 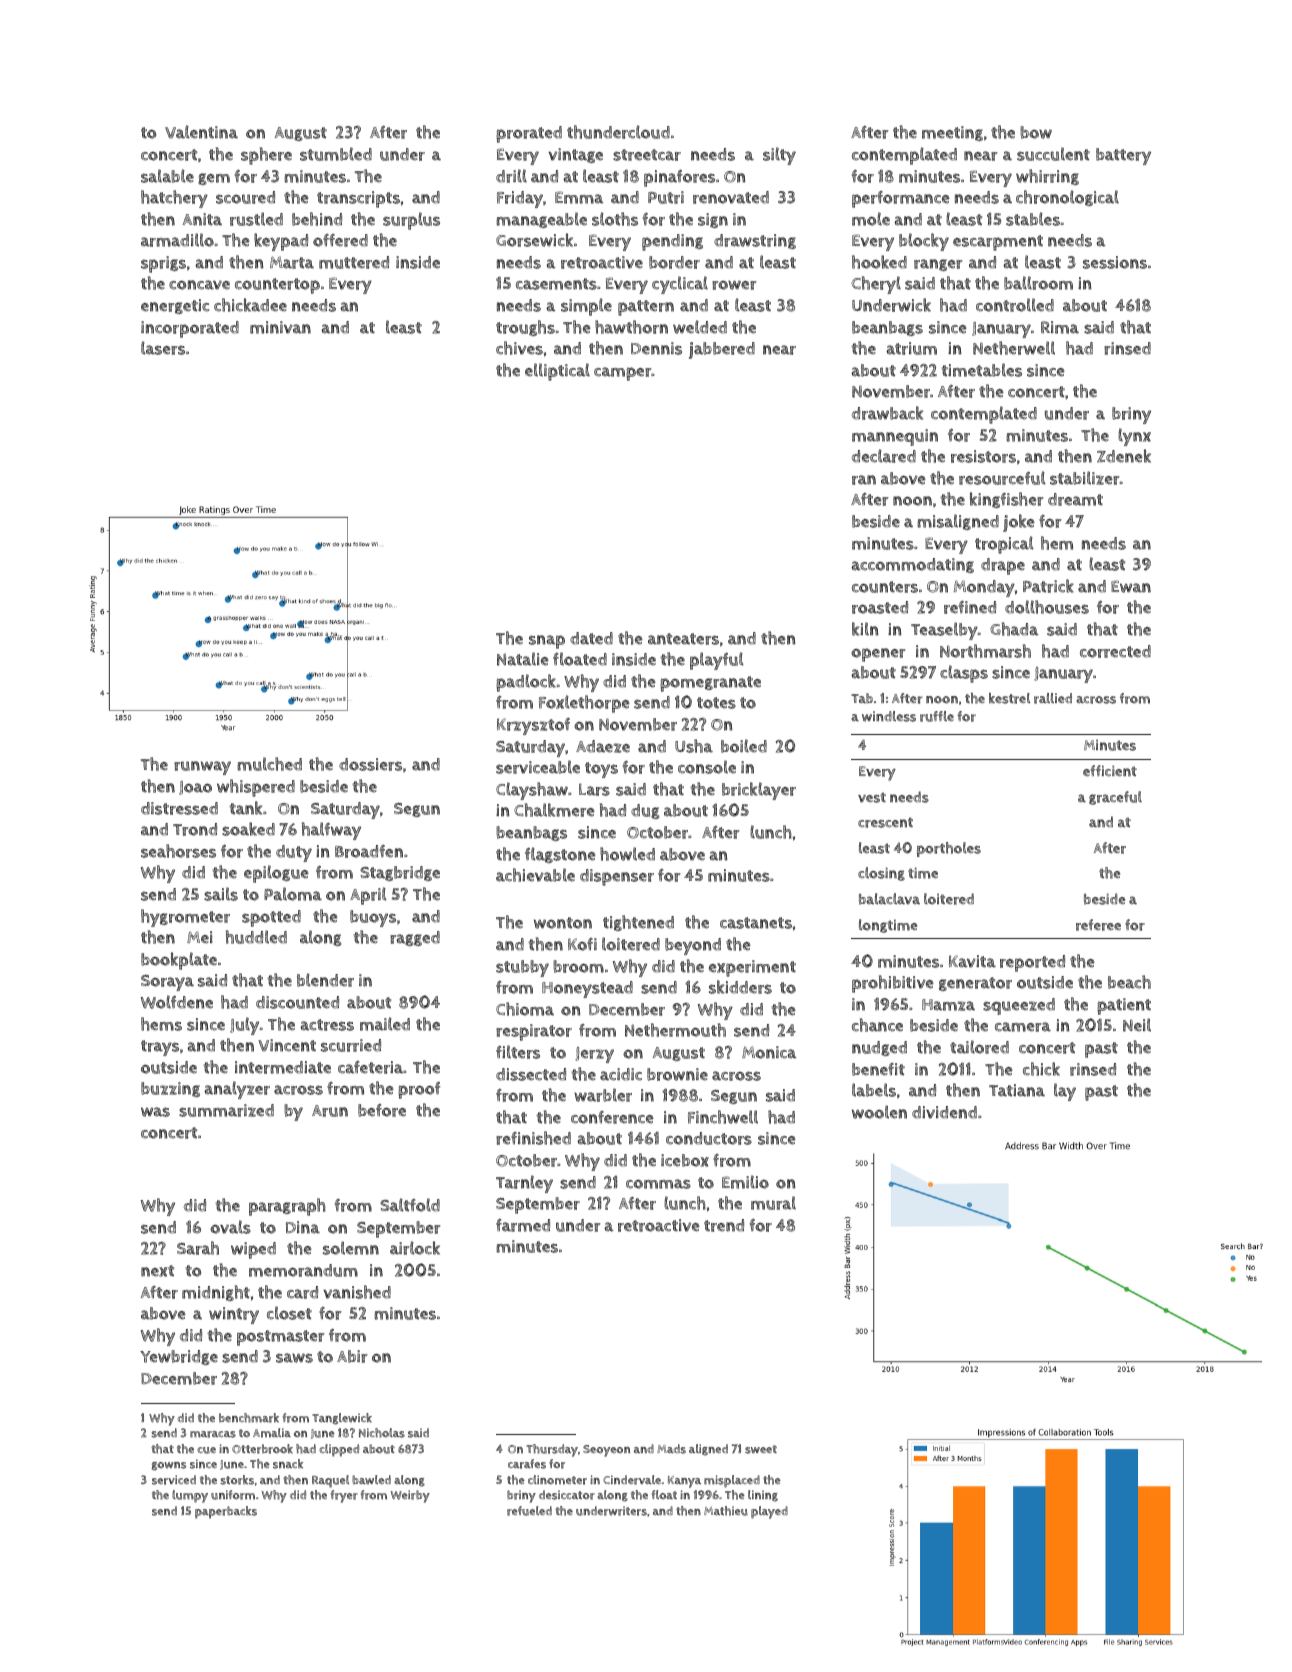 What do you see at coordinates (266, 156) in the screenshot?
I see `sphere` at bounding box center [266, 156].
